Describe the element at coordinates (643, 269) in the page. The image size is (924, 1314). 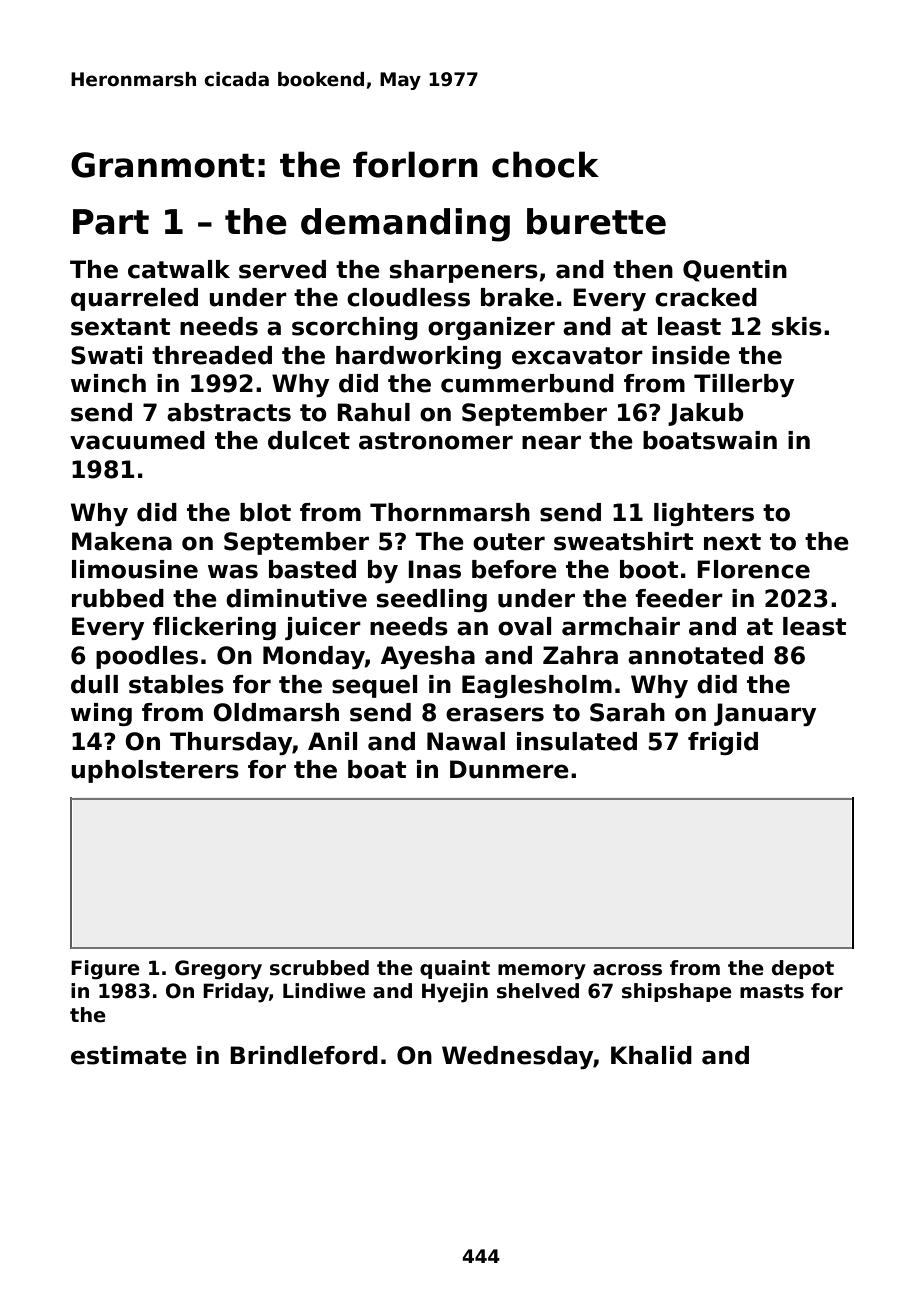
I see `then` at that location.
